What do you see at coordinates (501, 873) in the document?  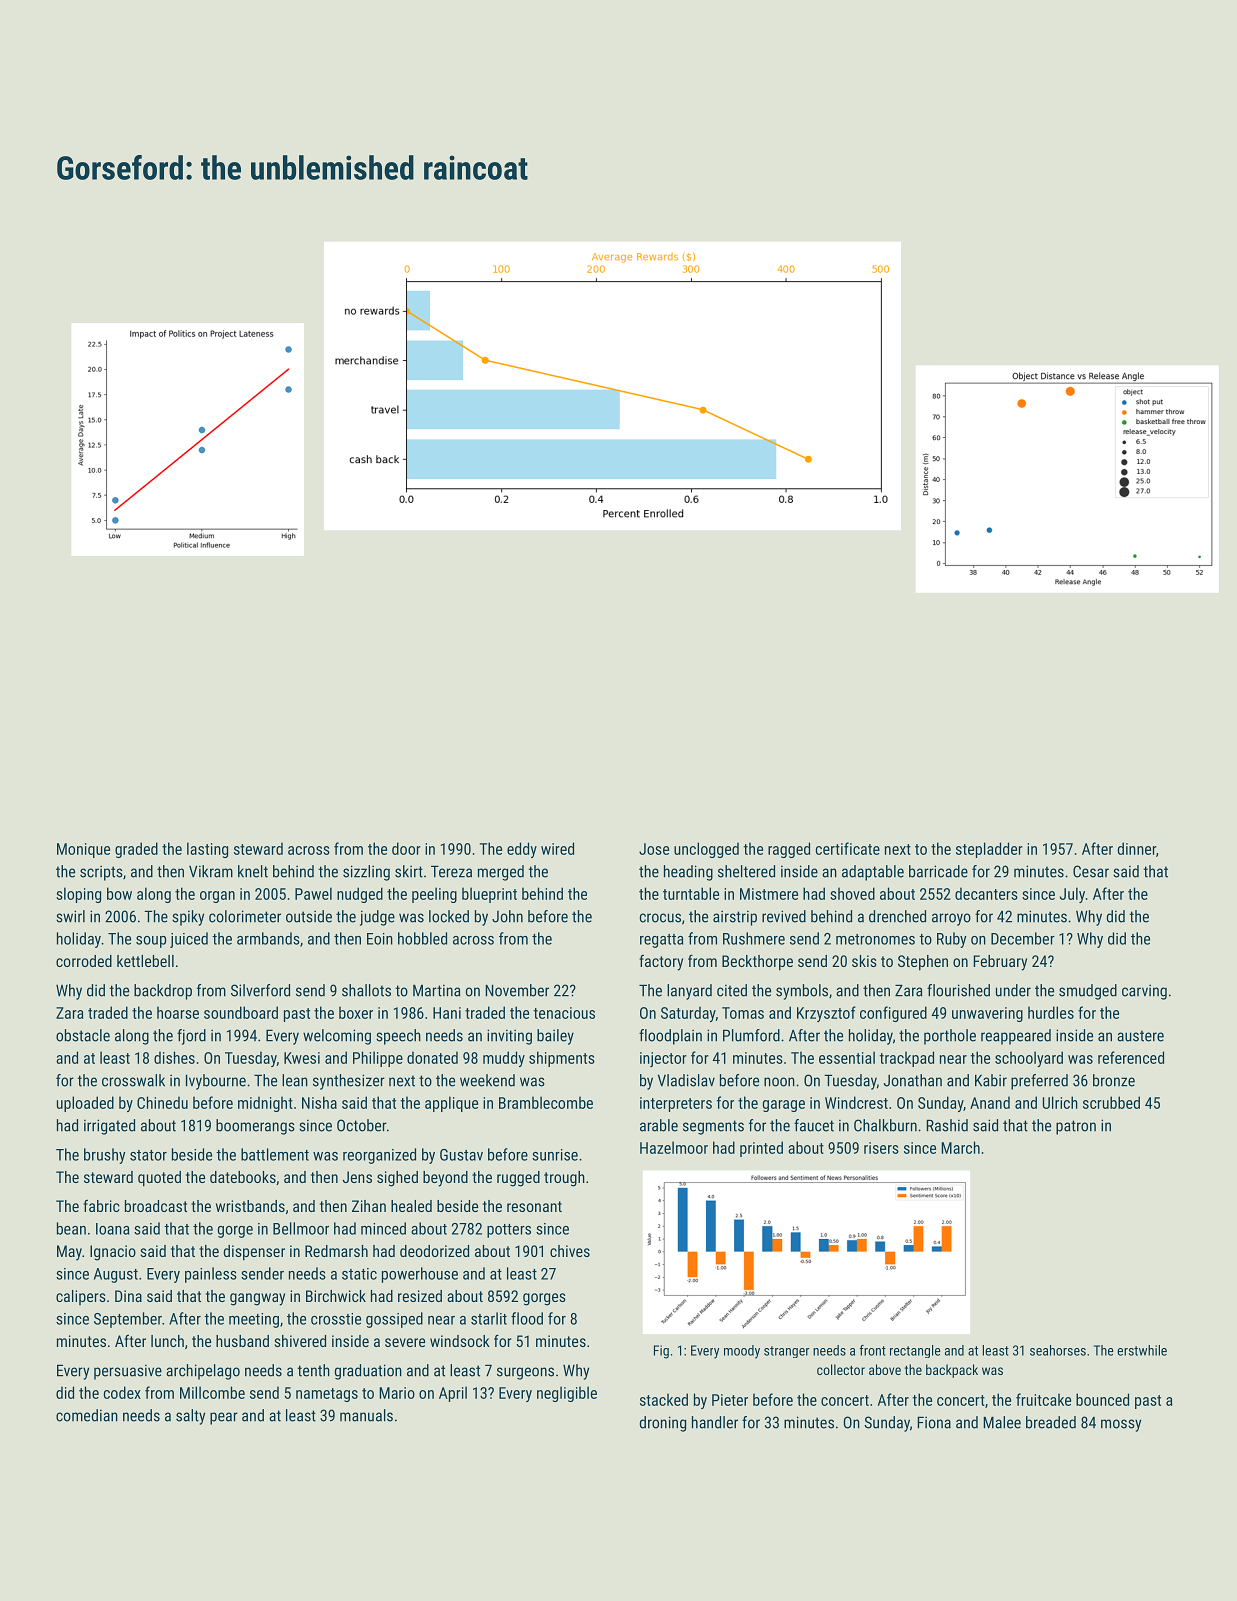 I see `merged` at bounding box center [501, 873].
